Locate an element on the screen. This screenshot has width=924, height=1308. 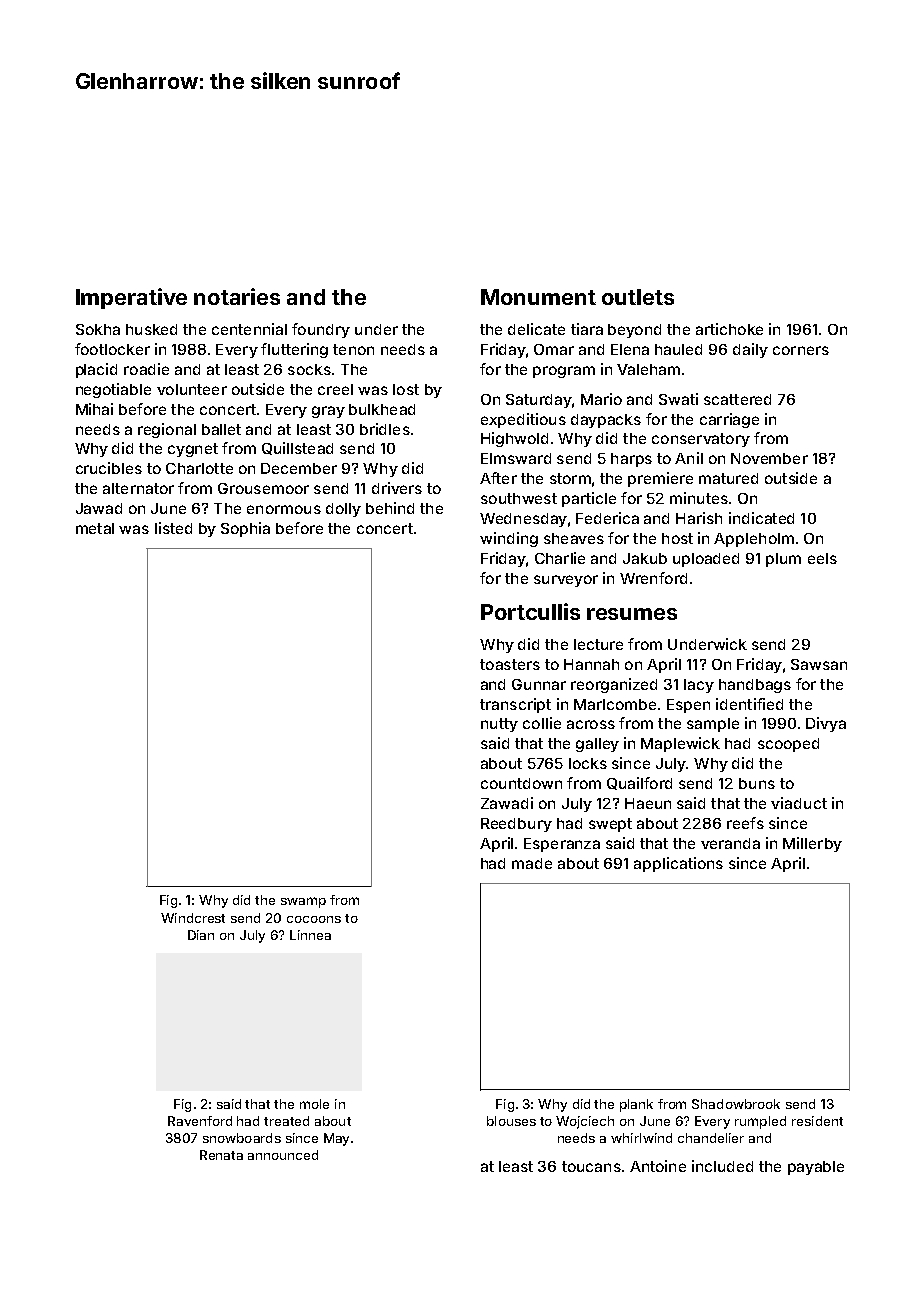
notaries is located at coordinates (237, 296).
